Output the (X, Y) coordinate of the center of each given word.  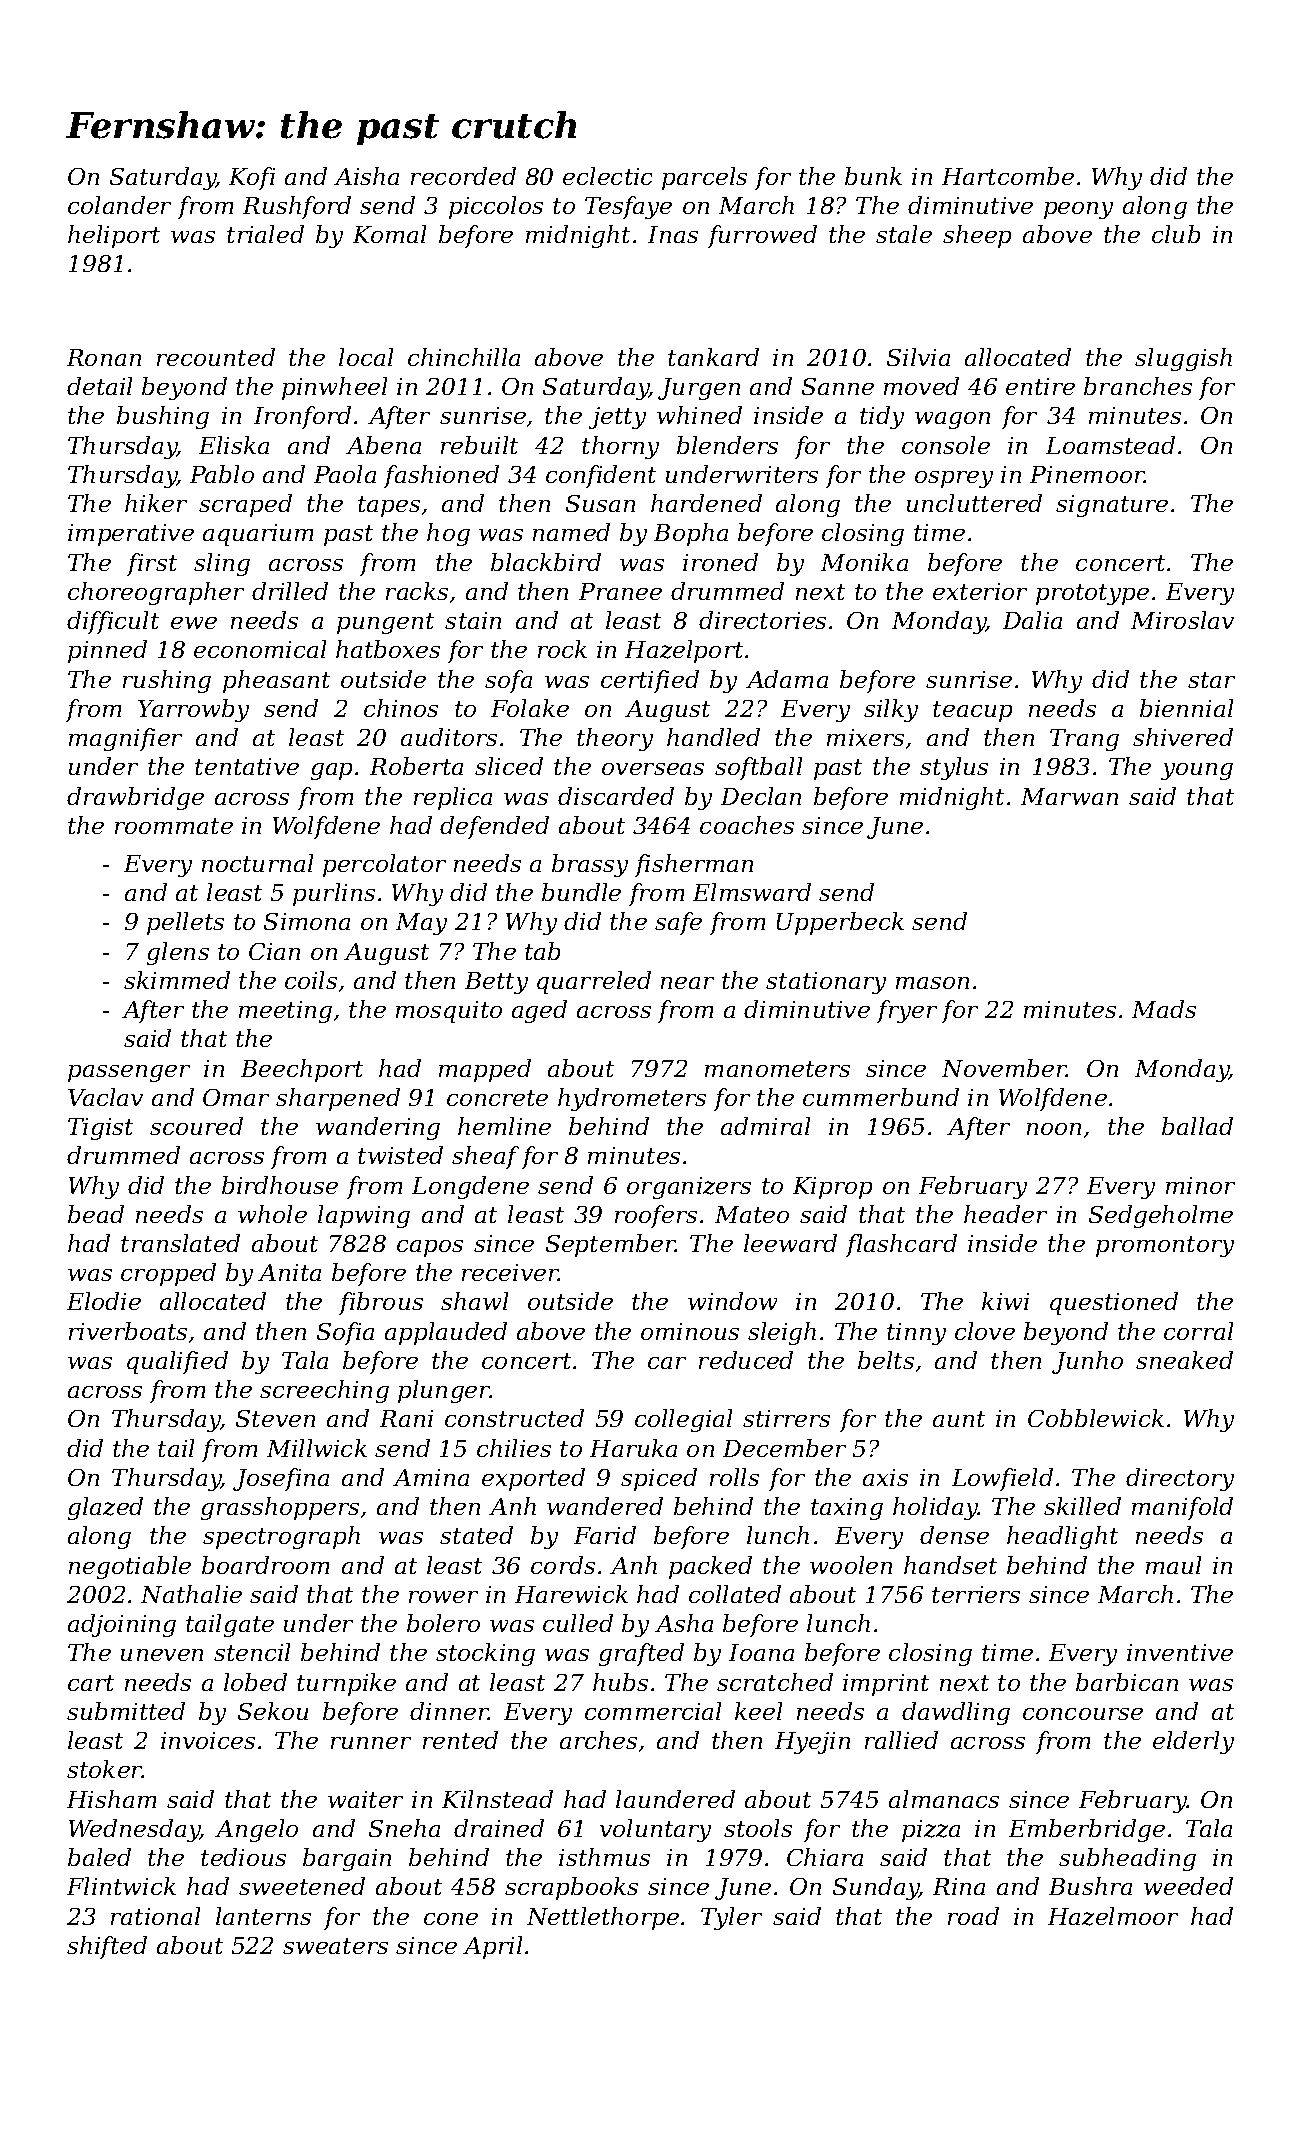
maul (1173, 1565)
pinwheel (334, 388)
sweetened (302, 1886)
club (1176, 234)
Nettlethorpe (603, 1918)
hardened (706, 503)
